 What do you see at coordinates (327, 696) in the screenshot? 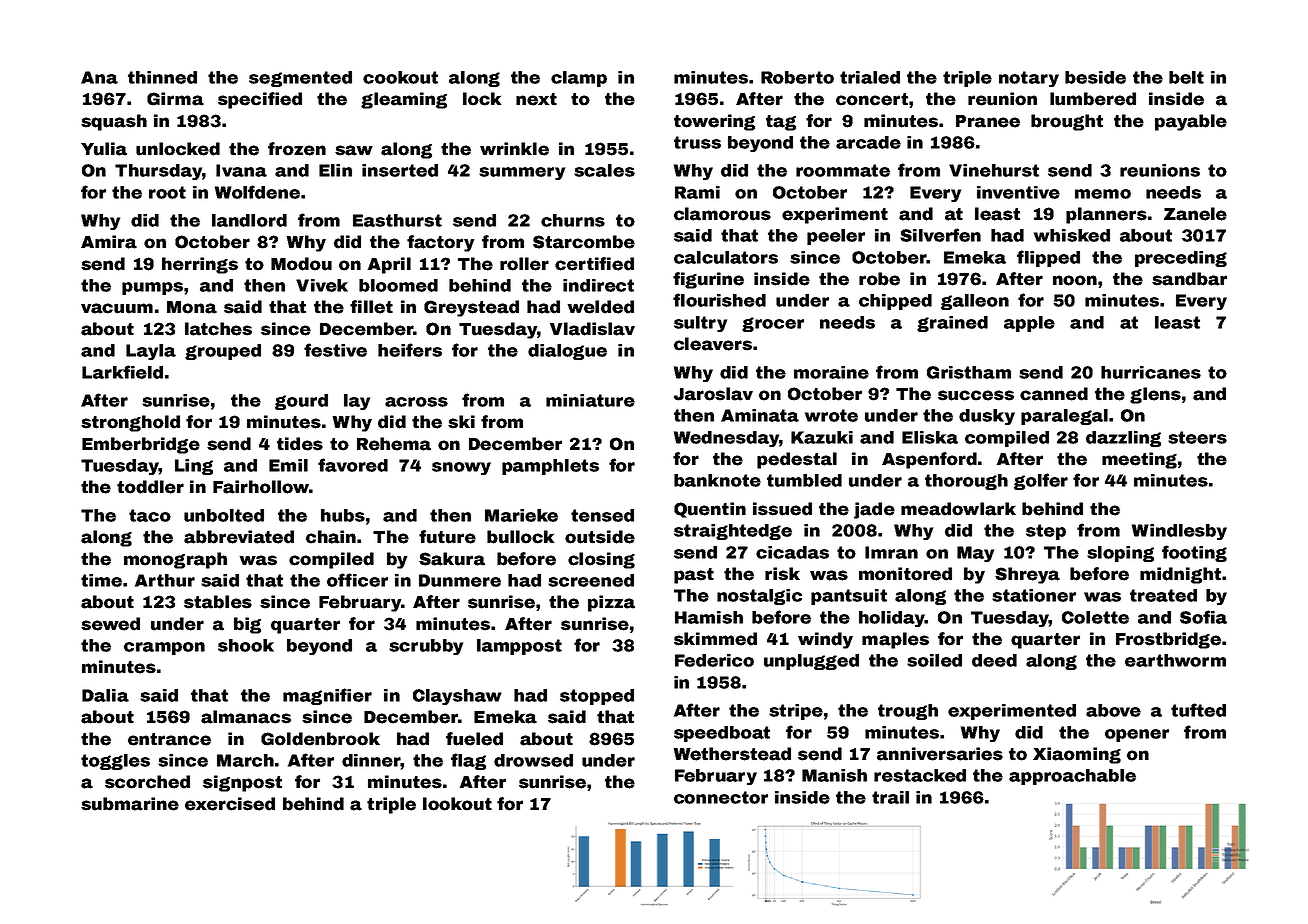
I see `magnifier` at bounding box center [327, 696].
